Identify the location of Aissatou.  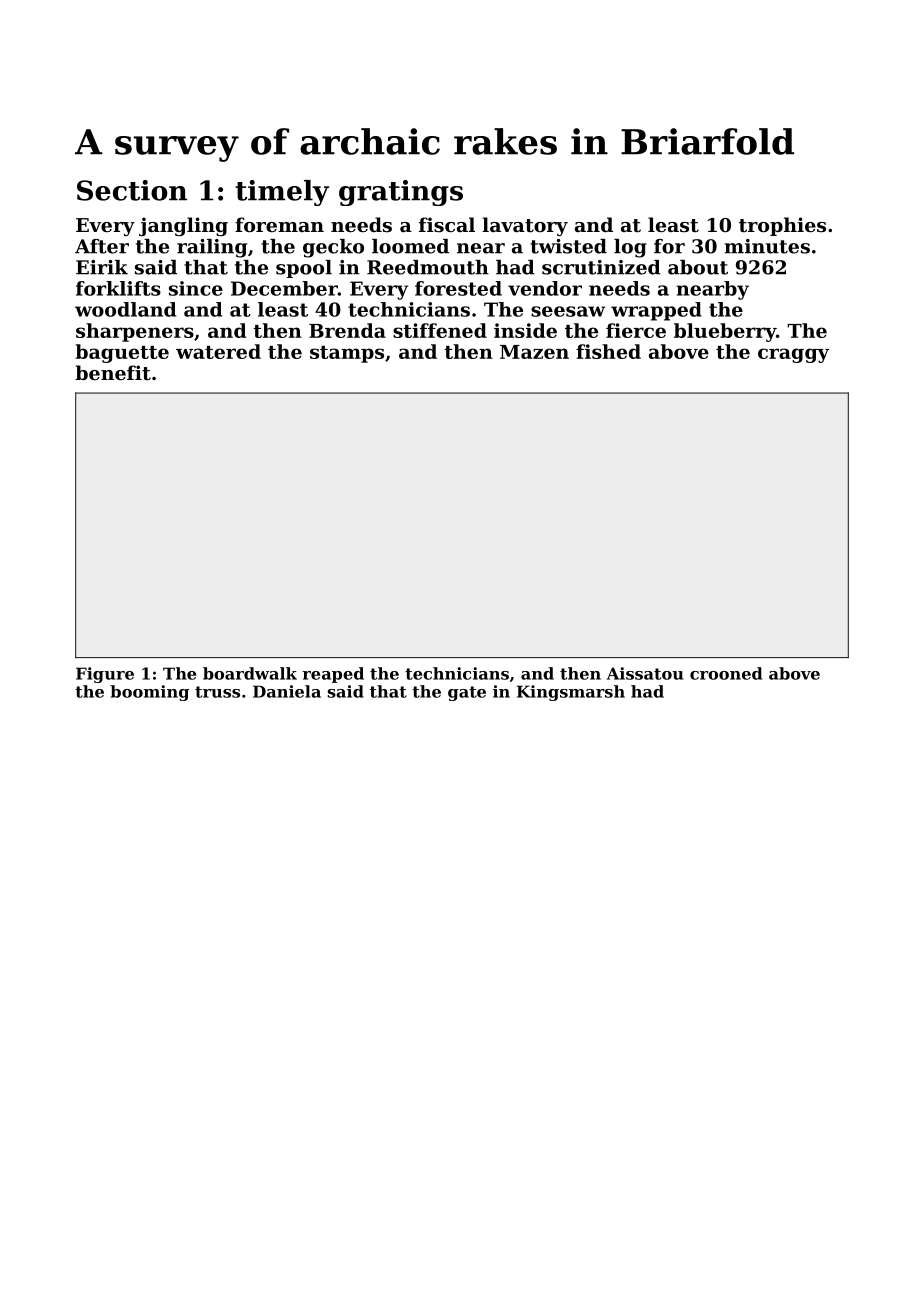
(645, 673).
